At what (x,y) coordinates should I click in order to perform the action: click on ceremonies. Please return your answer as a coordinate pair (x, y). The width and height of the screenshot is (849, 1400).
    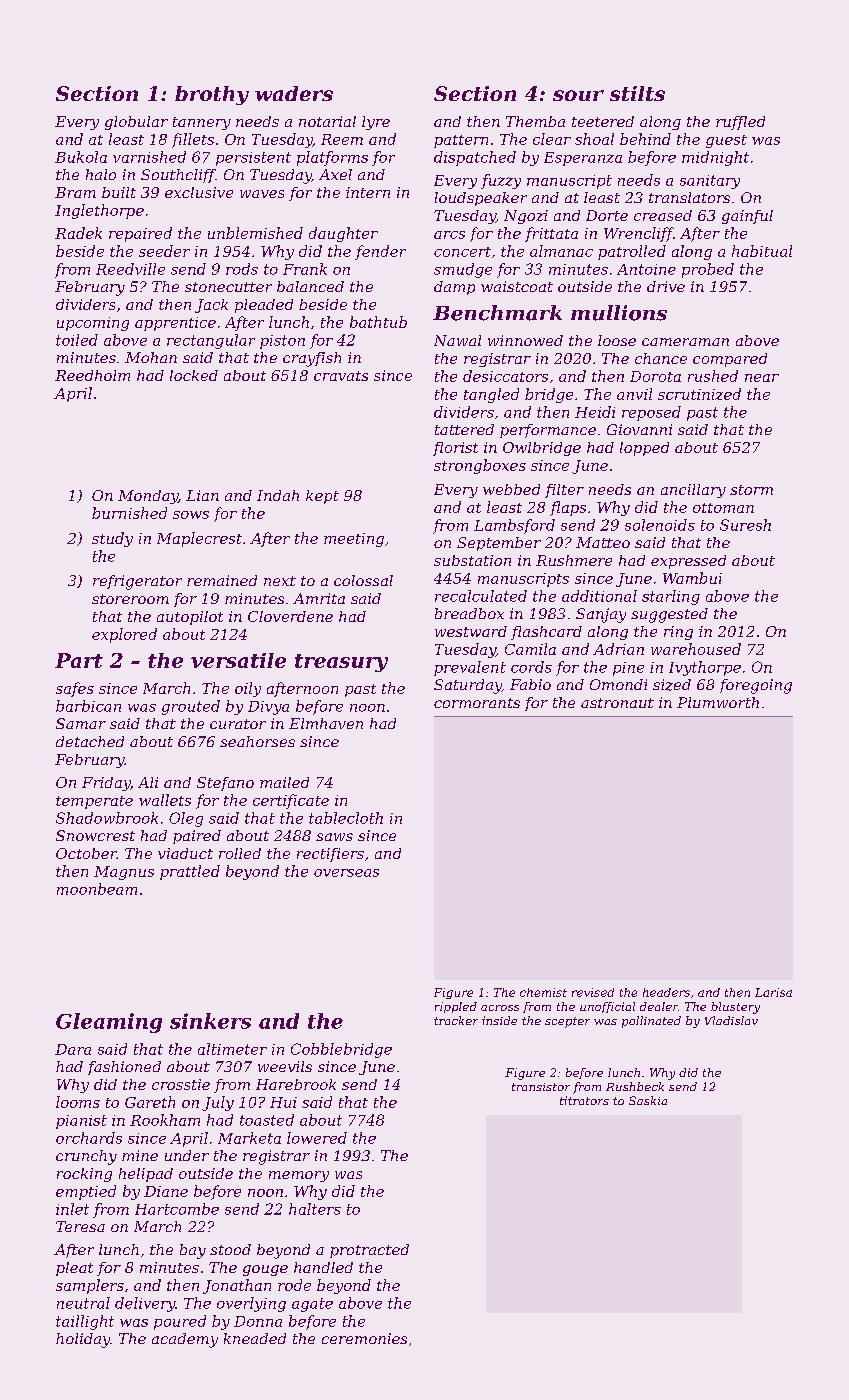
    Looking at the image, I should click on (364, 1338).
